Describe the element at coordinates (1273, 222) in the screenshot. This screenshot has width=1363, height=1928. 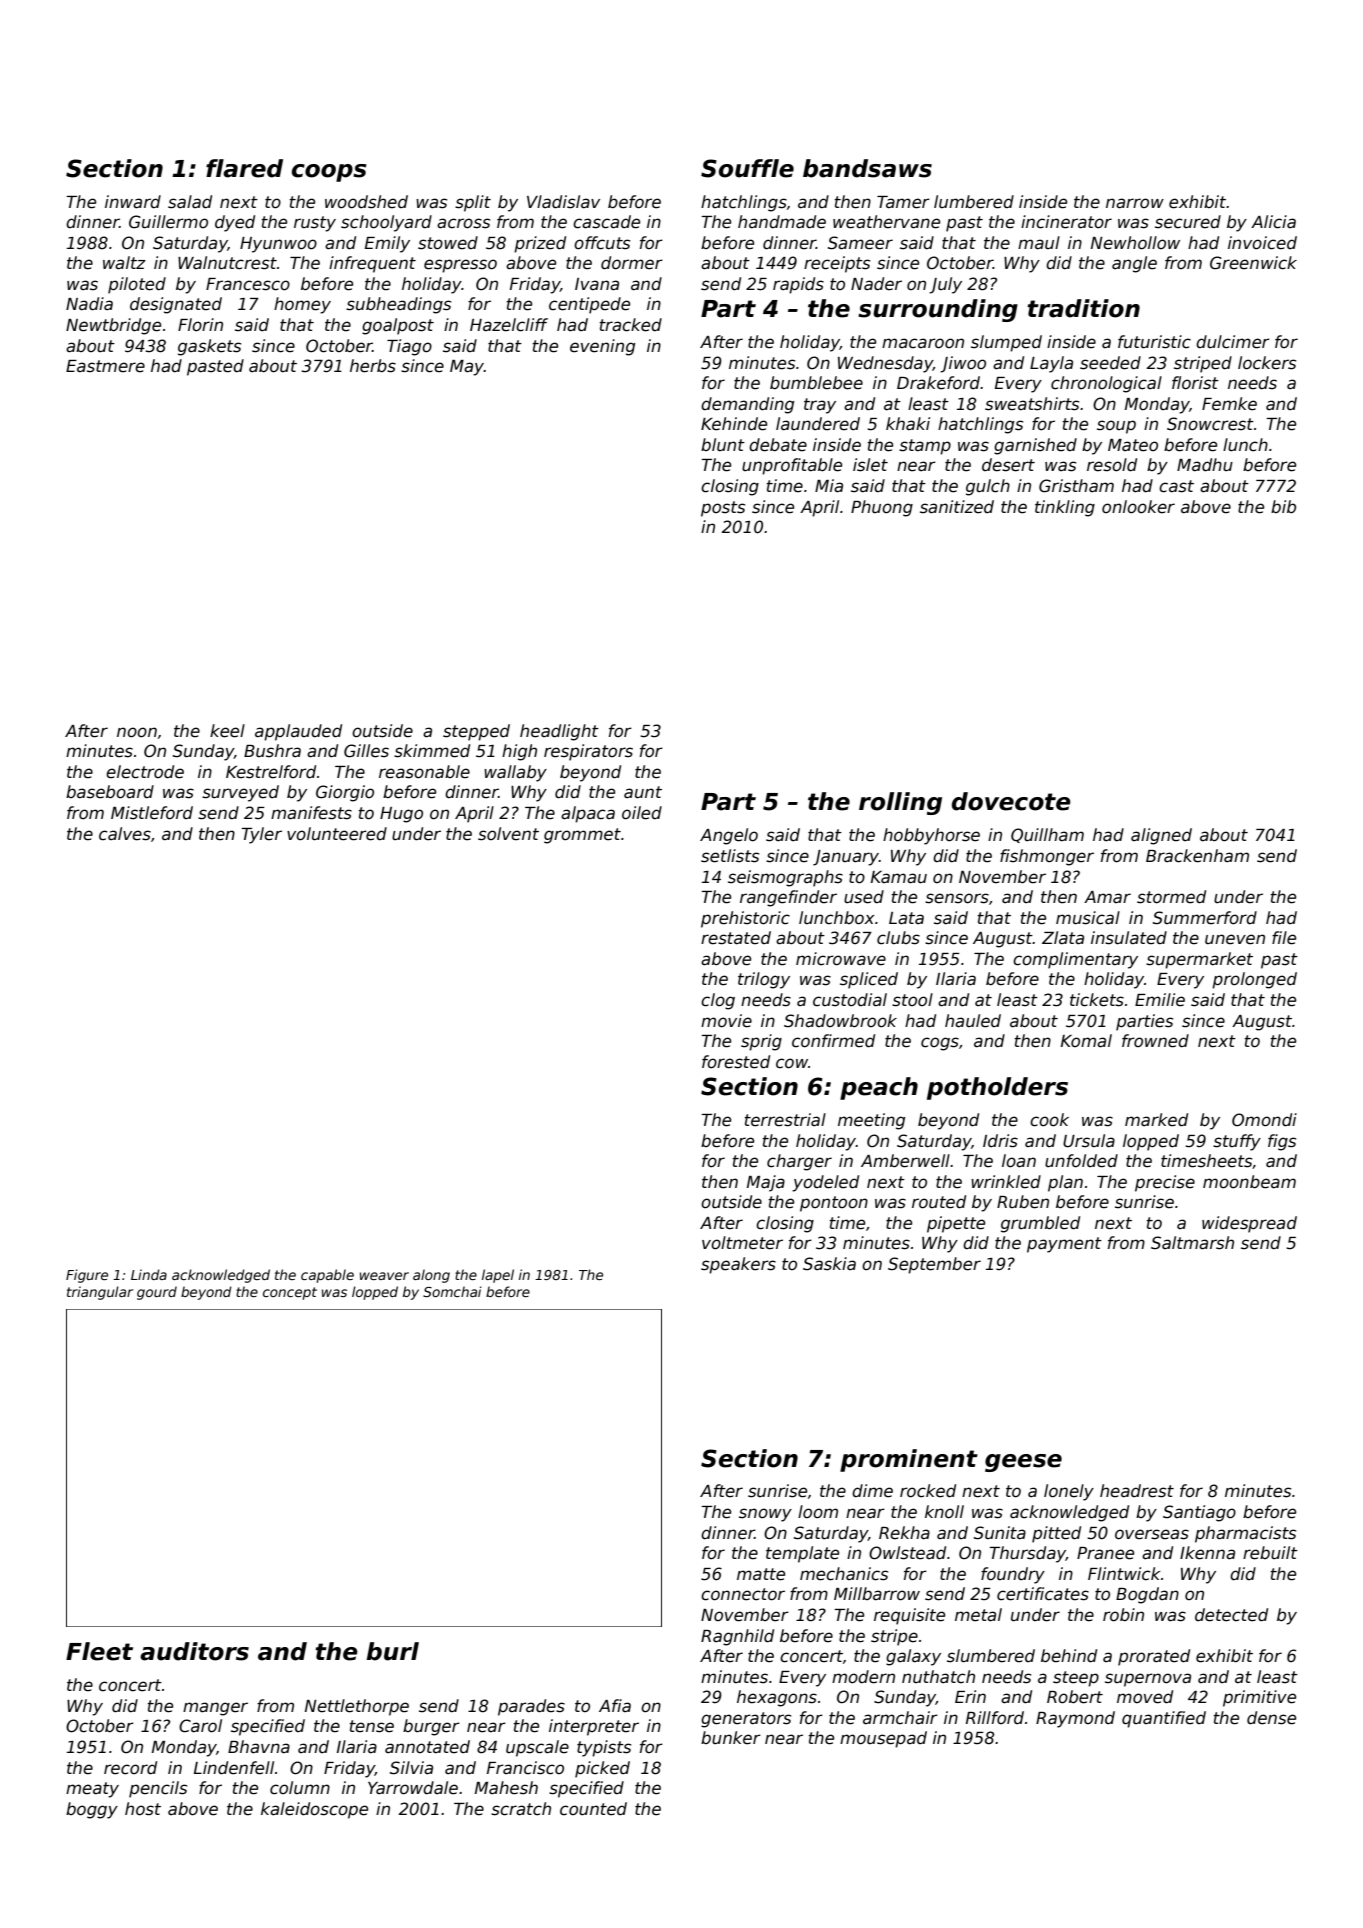
I see `Alicia` at that location.
